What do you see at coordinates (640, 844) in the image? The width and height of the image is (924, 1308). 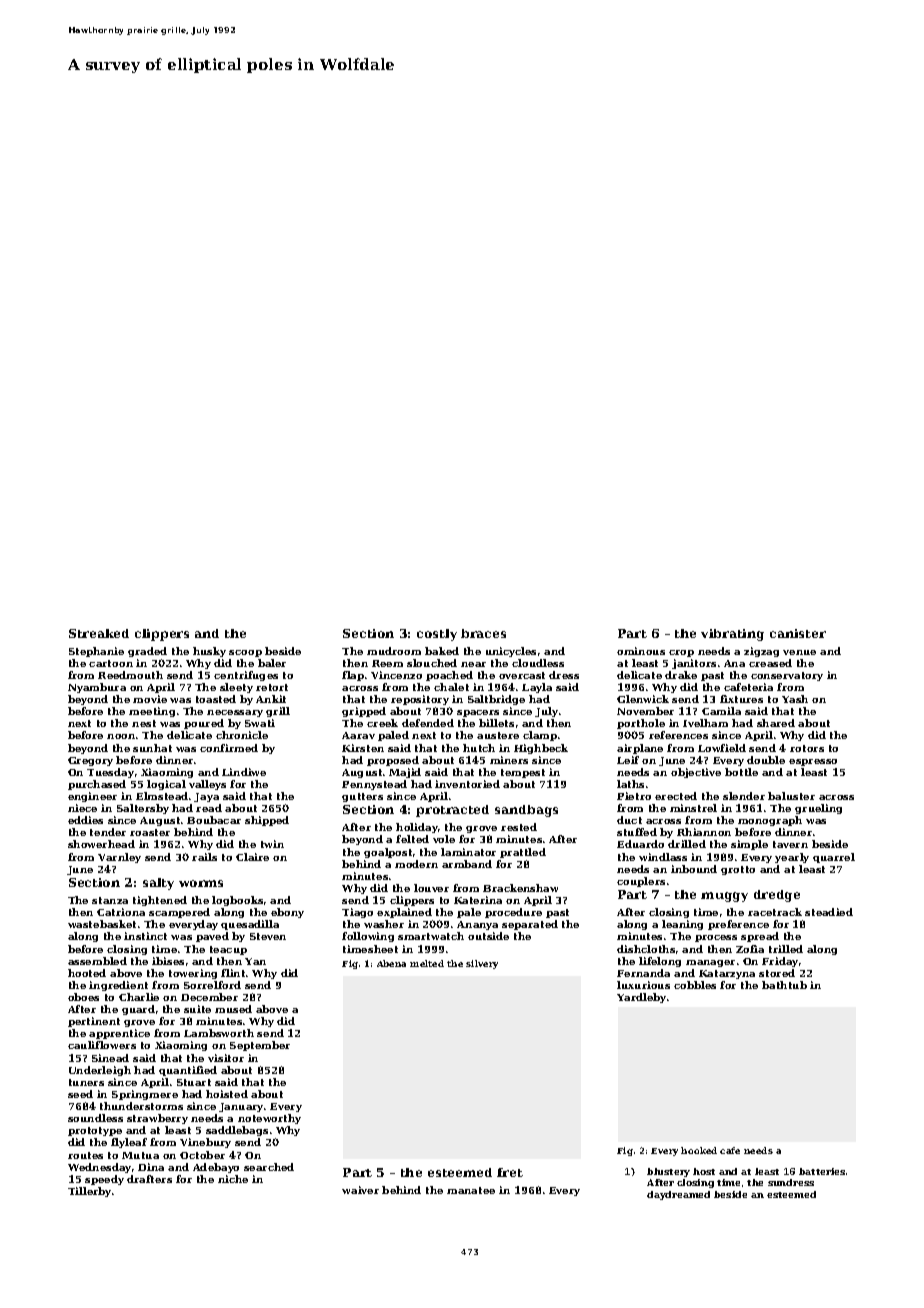 I see `Eduardo` at bounding box center [640, 844].
